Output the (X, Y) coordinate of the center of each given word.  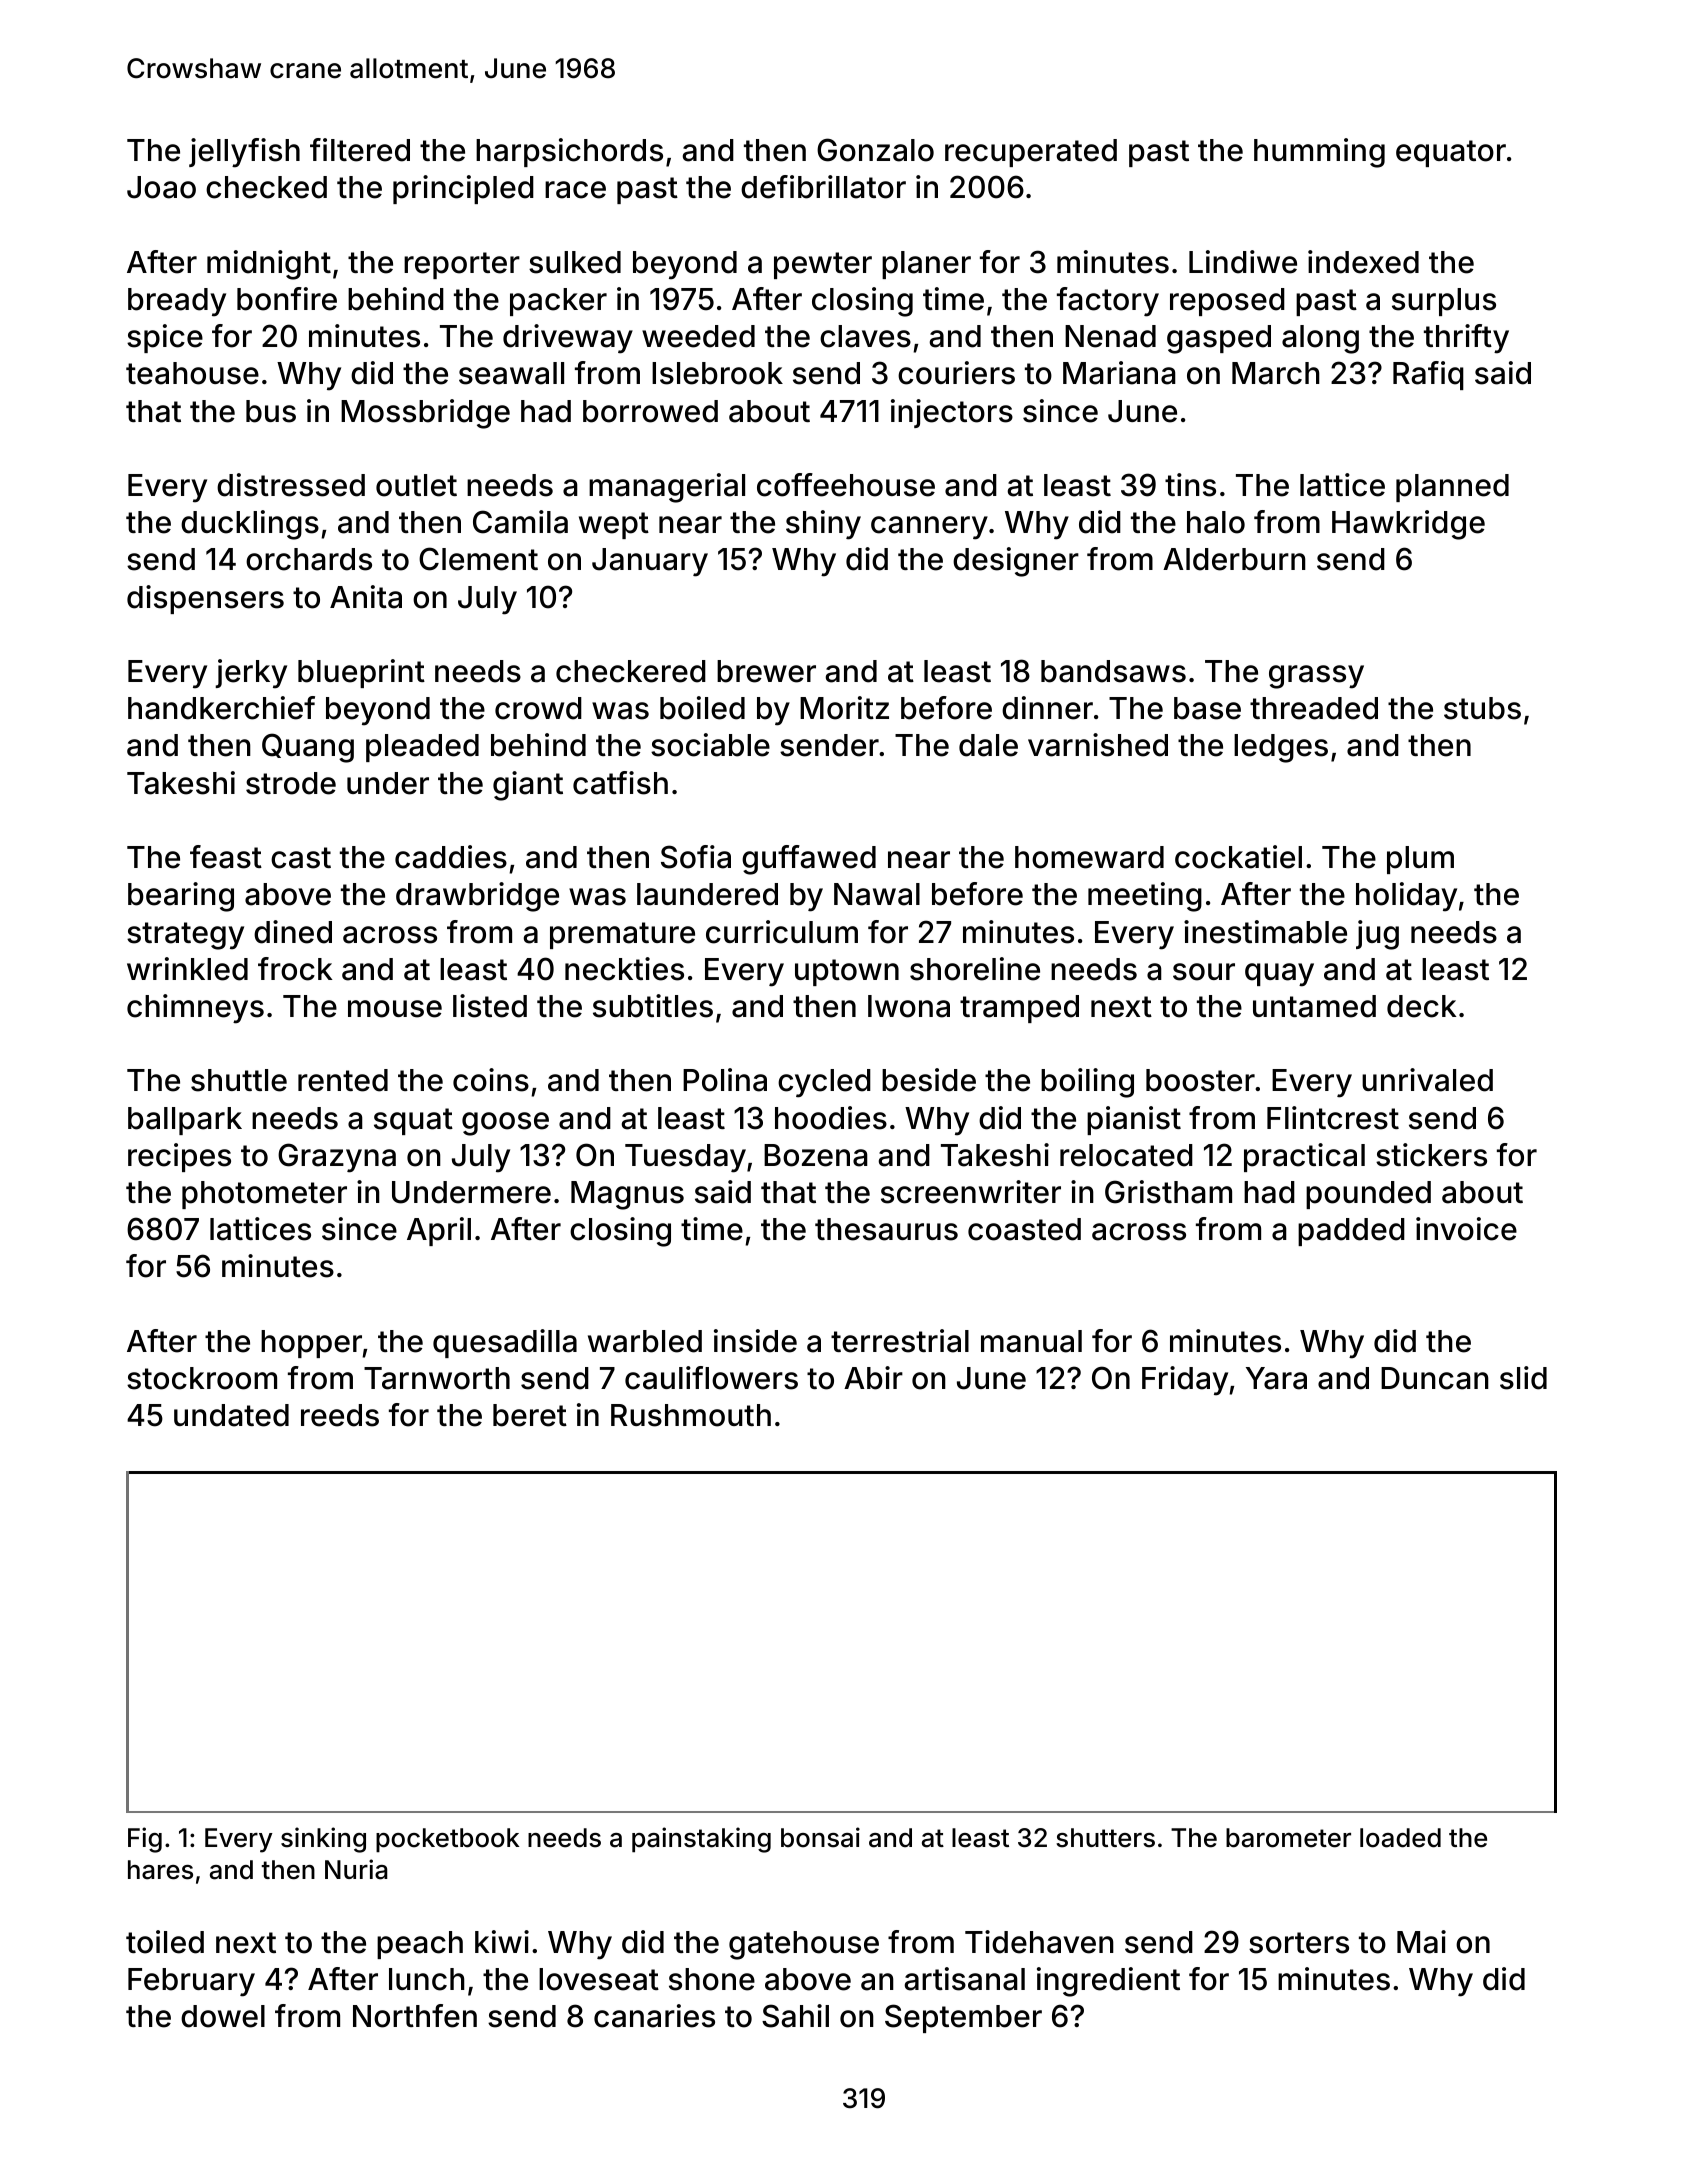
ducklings (250, 525)
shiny (823, 525)
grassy (1316, 677)
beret (530, 1415)
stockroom (202, 1378)
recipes (179, 1157)
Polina (725, 1080)
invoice (1466, 1229)
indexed (1363, 262)
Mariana (1119, 373)
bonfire (287, 299)
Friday (1185, 1381)
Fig (145, 1840)
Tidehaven (1039, 1942)
